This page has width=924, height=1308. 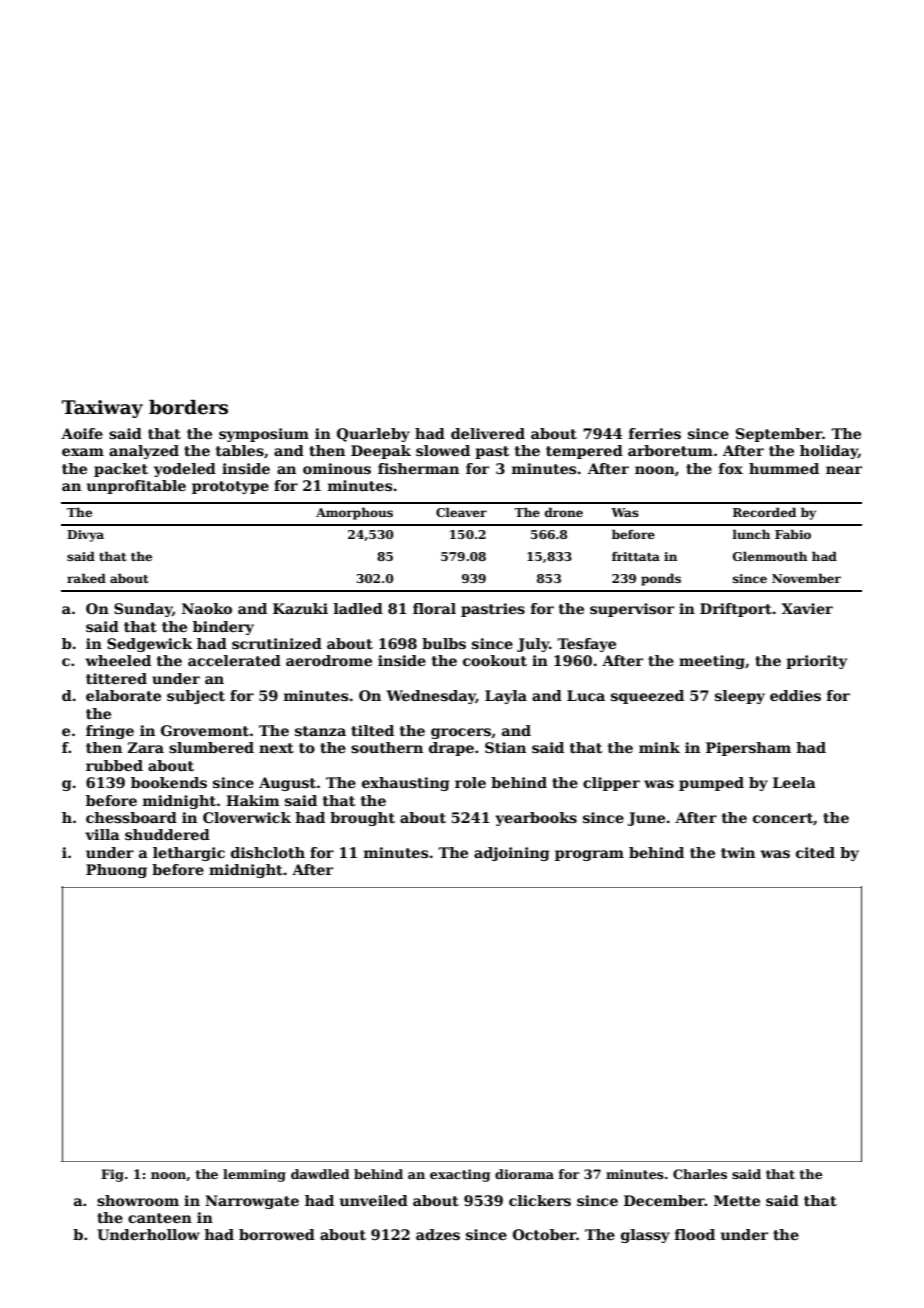 What do you see at coordinates (844, 470) in the page?
I see `near` at bounding box center [844, 470].
